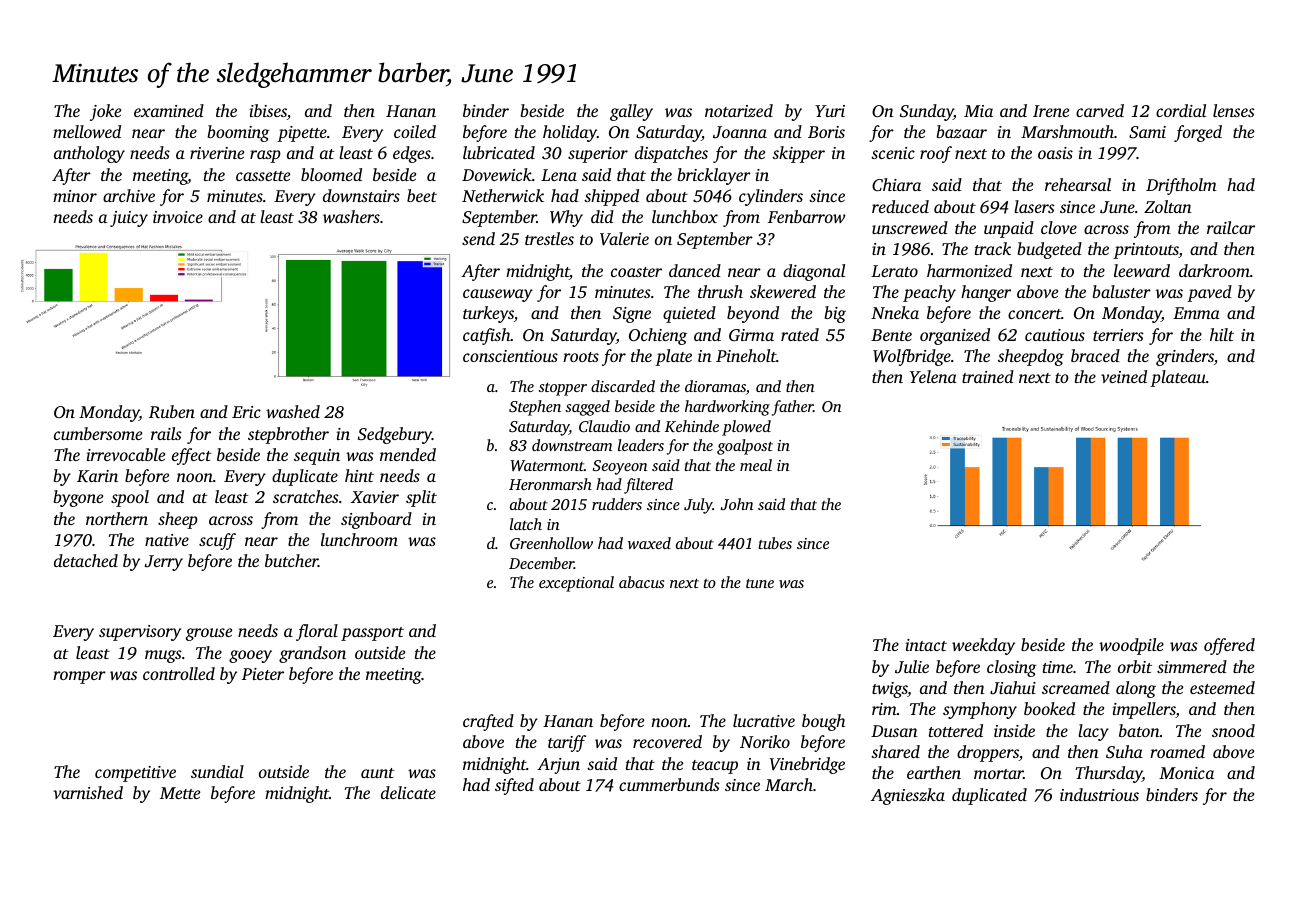 The width and height of the screenshot is (1308, 924). Describe the element at coordinates (268, 110) in the screenshot. I see `ibises` at that location.
